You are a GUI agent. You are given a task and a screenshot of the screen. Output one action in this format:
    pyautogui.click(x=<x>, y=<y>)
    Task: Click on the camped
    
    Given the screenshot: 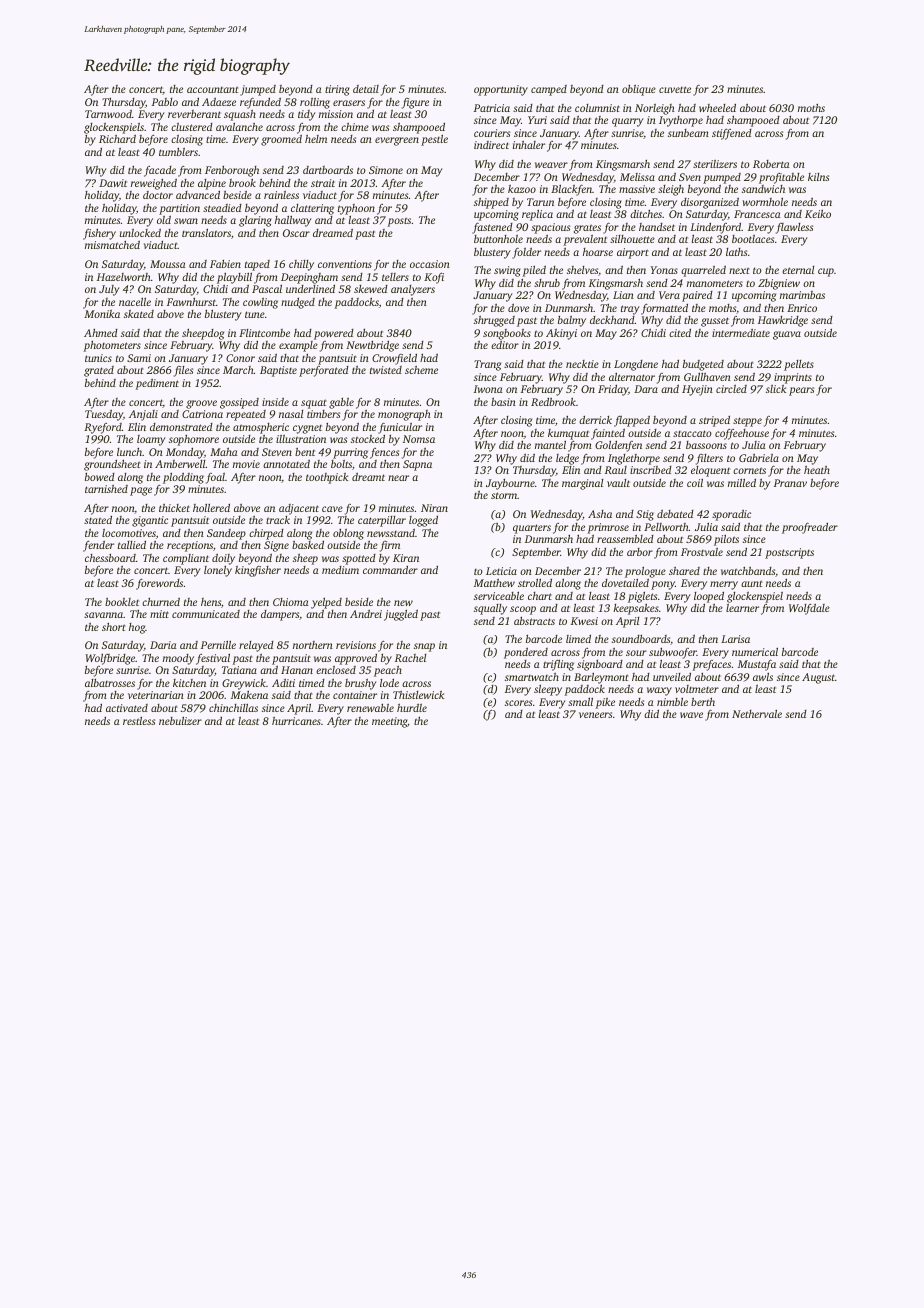 What is the action you would take?
    pyautogui.click(x=549, y=90)
